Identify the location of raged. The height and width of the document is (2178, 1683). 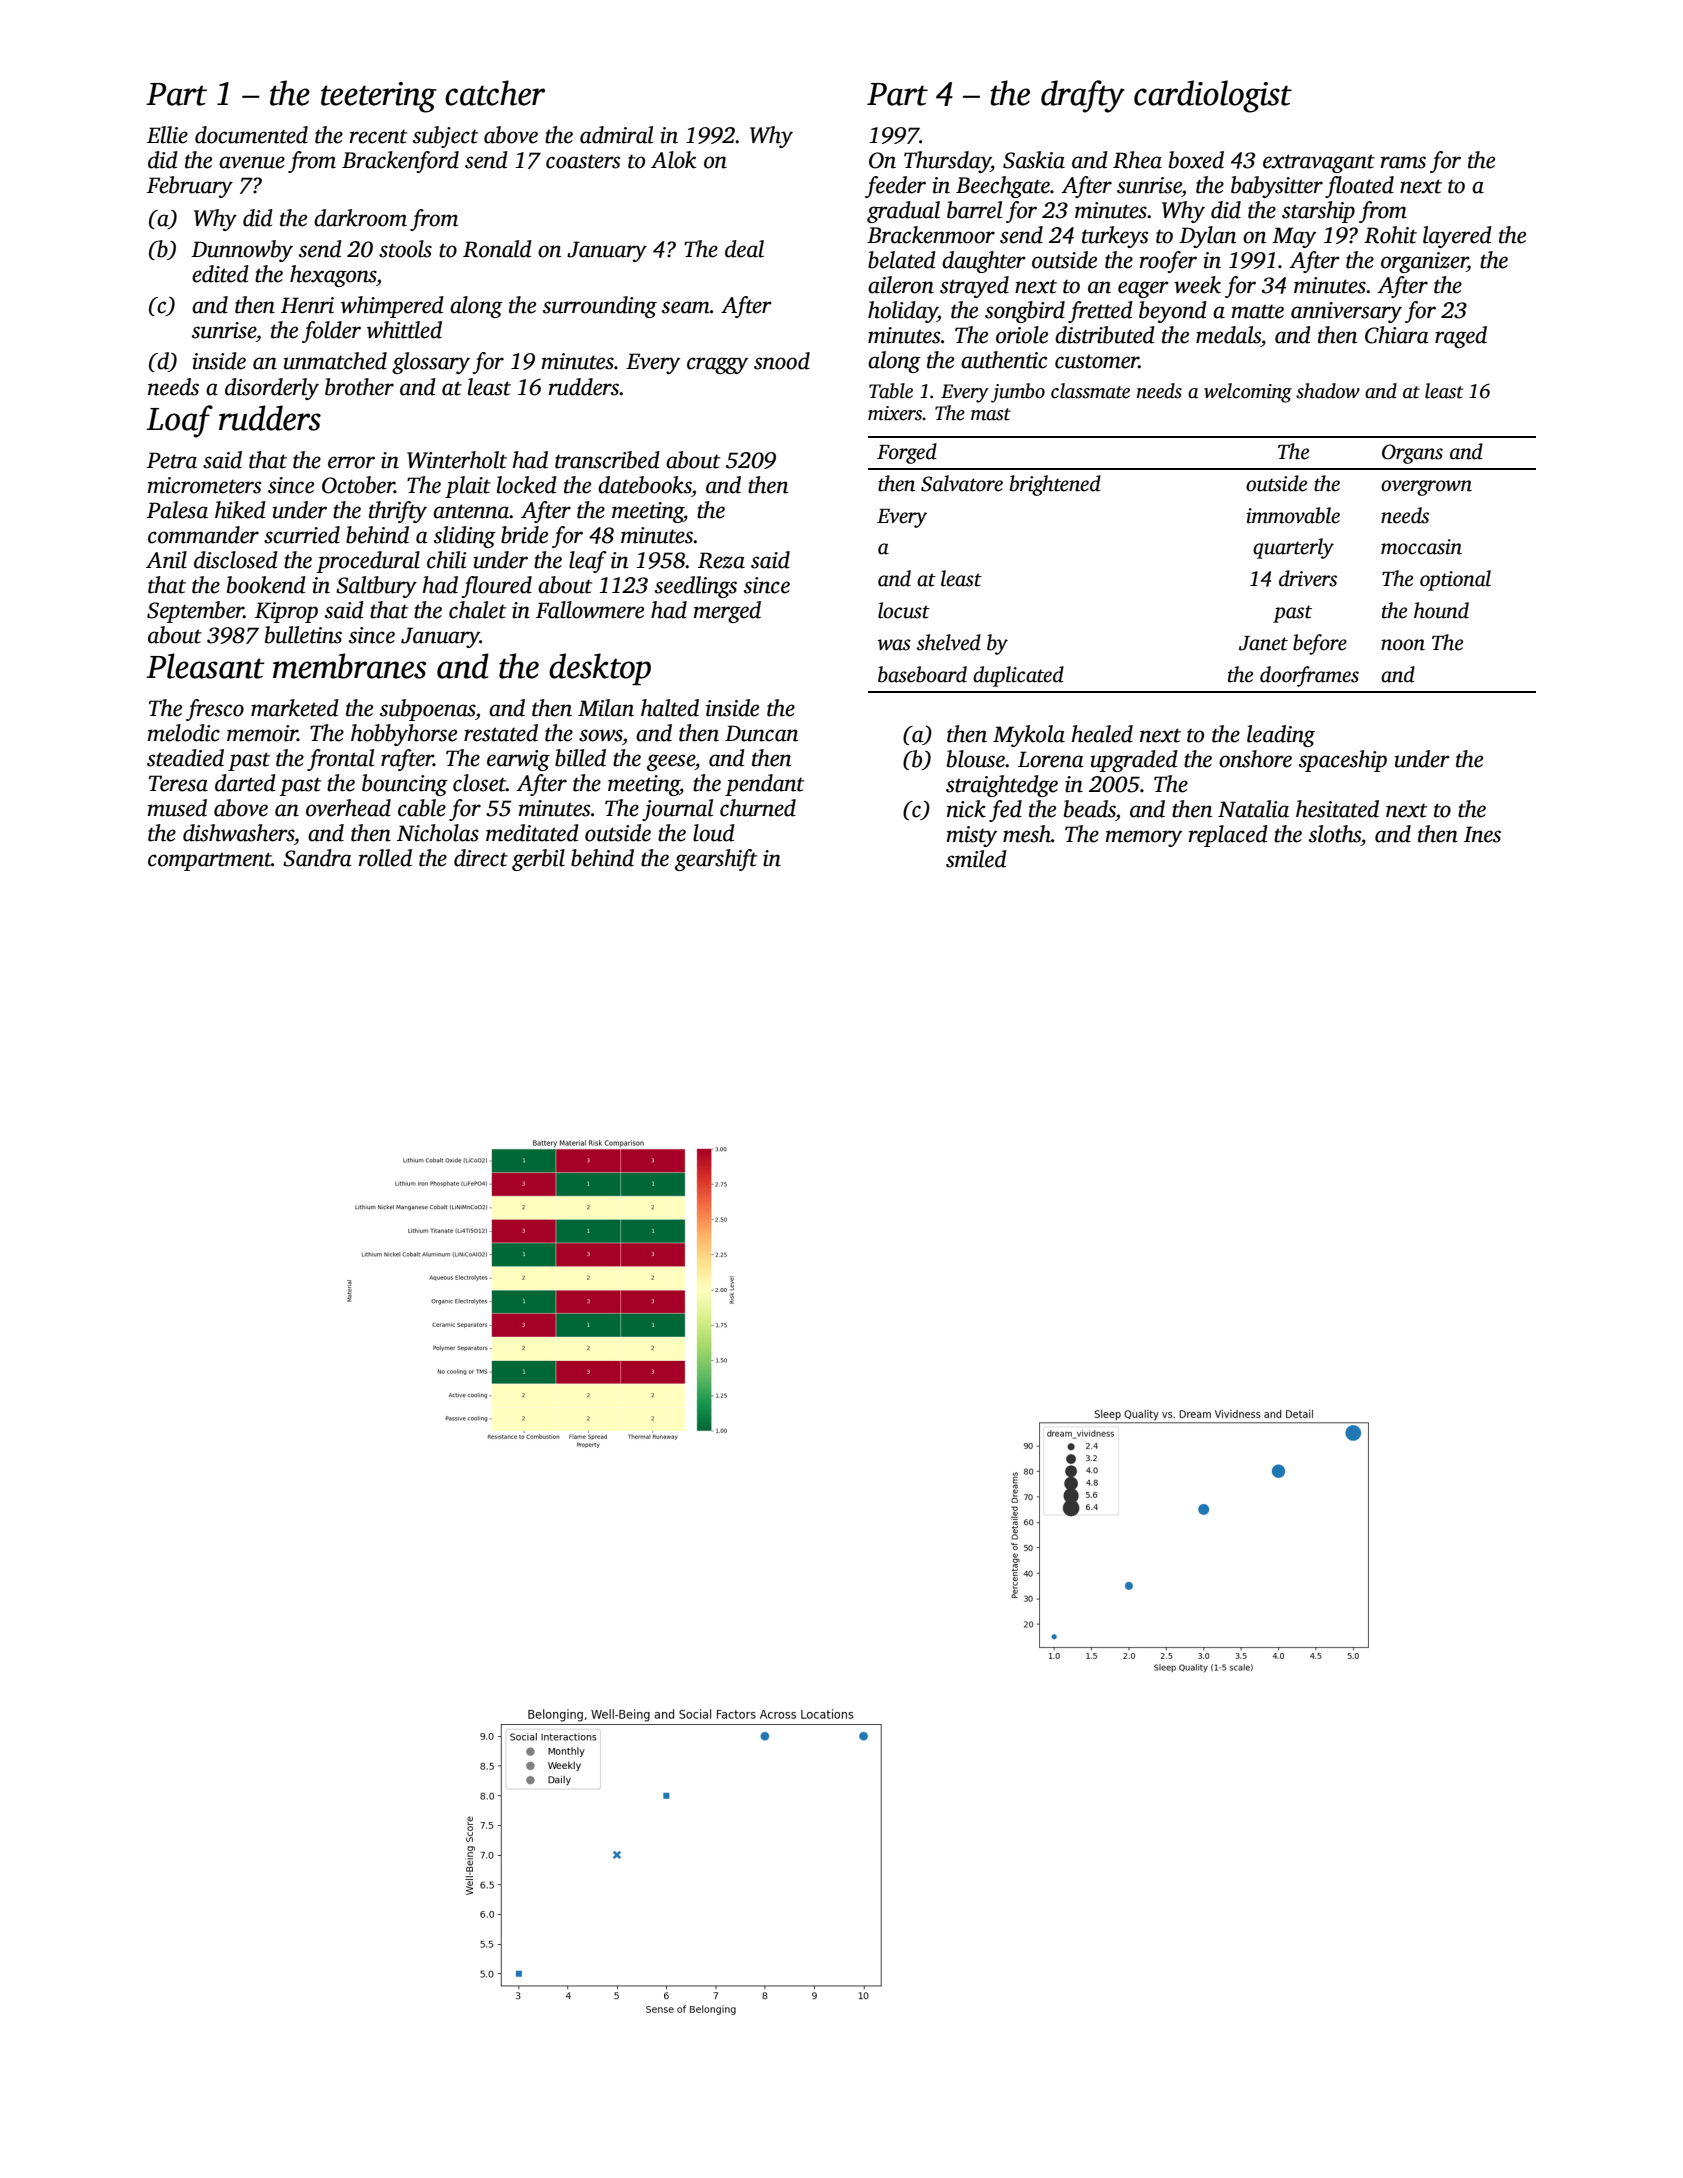
(1461, 337).
